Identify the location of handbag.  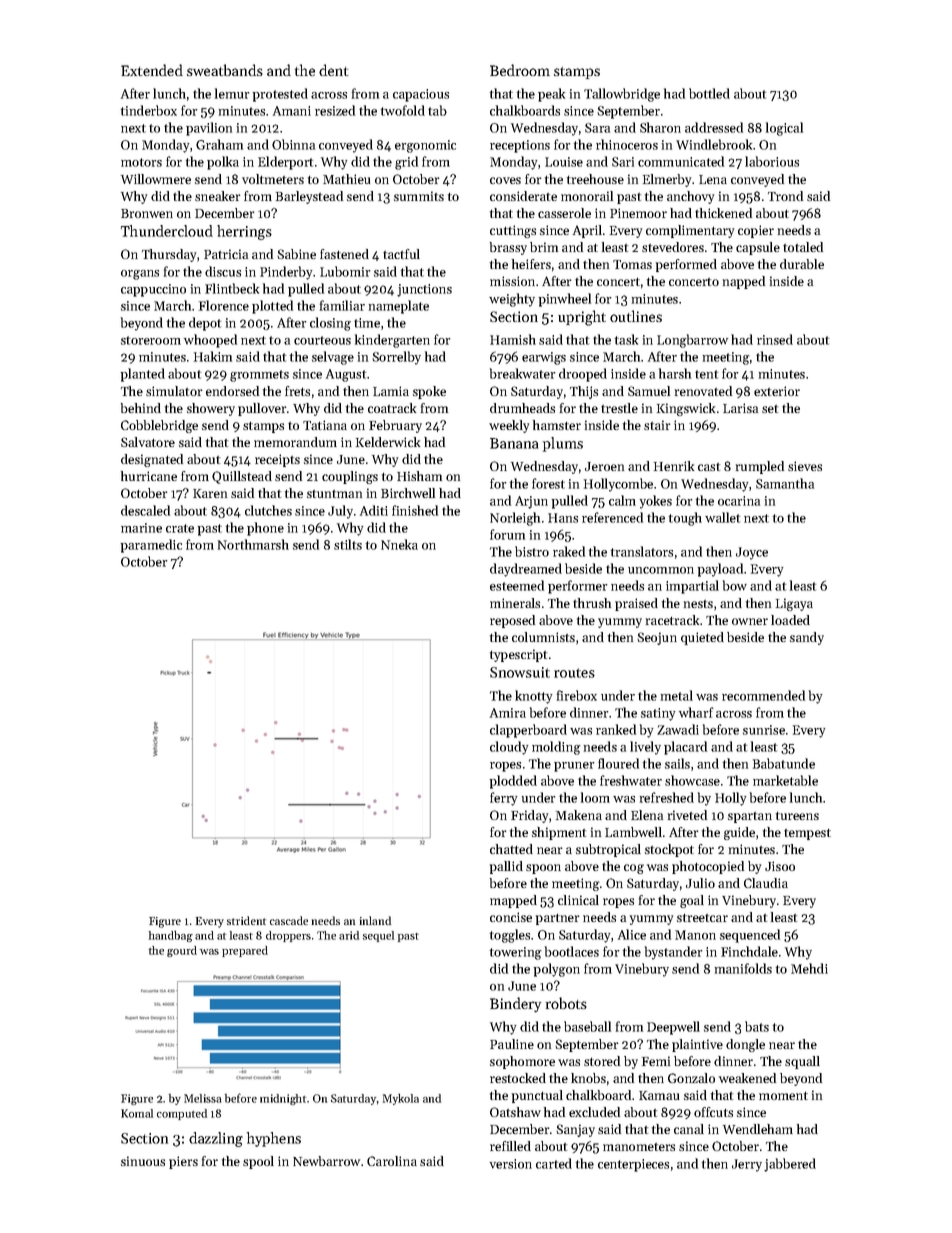
(171, 936).
